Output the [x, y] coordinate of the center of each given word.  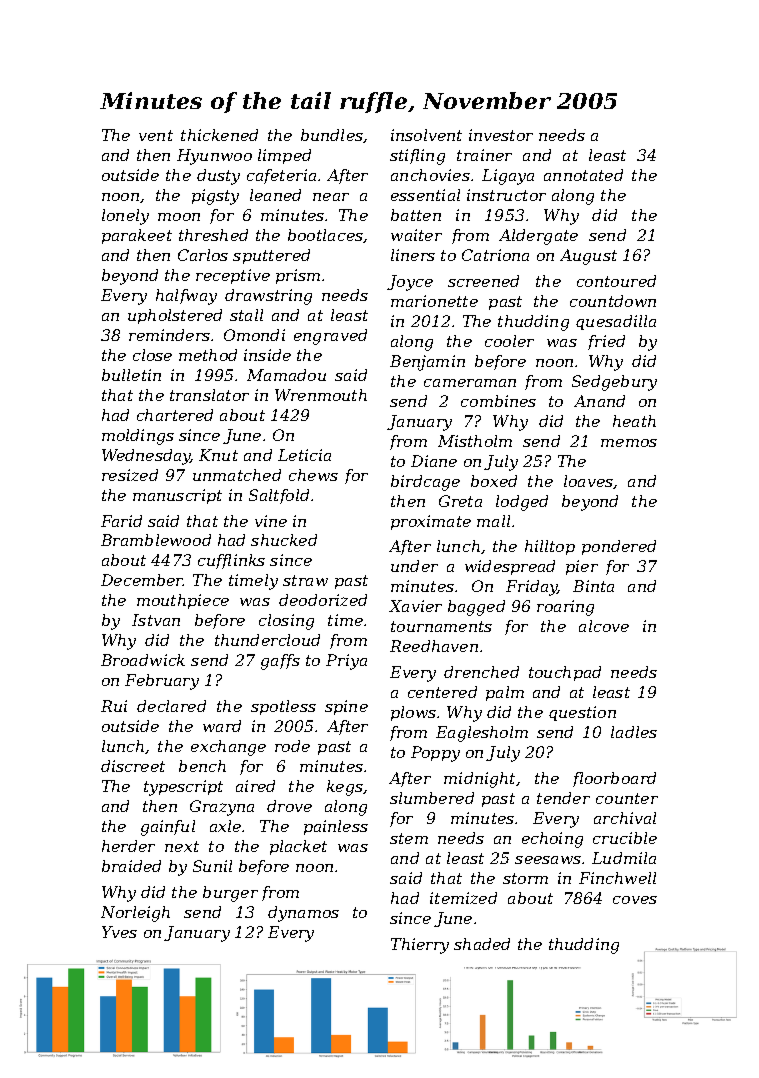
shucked [284, 540]
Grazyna [222, 808]
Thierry [420, 946]
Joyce [410, 283]
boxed [494, 481]
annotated [583, 175]
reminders [169, 335]
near [331, 197]
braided [131, 866]
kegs [345, 788]
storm [525, 878]
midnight [479, 780]
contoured [616, 281]
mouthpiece [183, 601]
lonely [125, 217]
